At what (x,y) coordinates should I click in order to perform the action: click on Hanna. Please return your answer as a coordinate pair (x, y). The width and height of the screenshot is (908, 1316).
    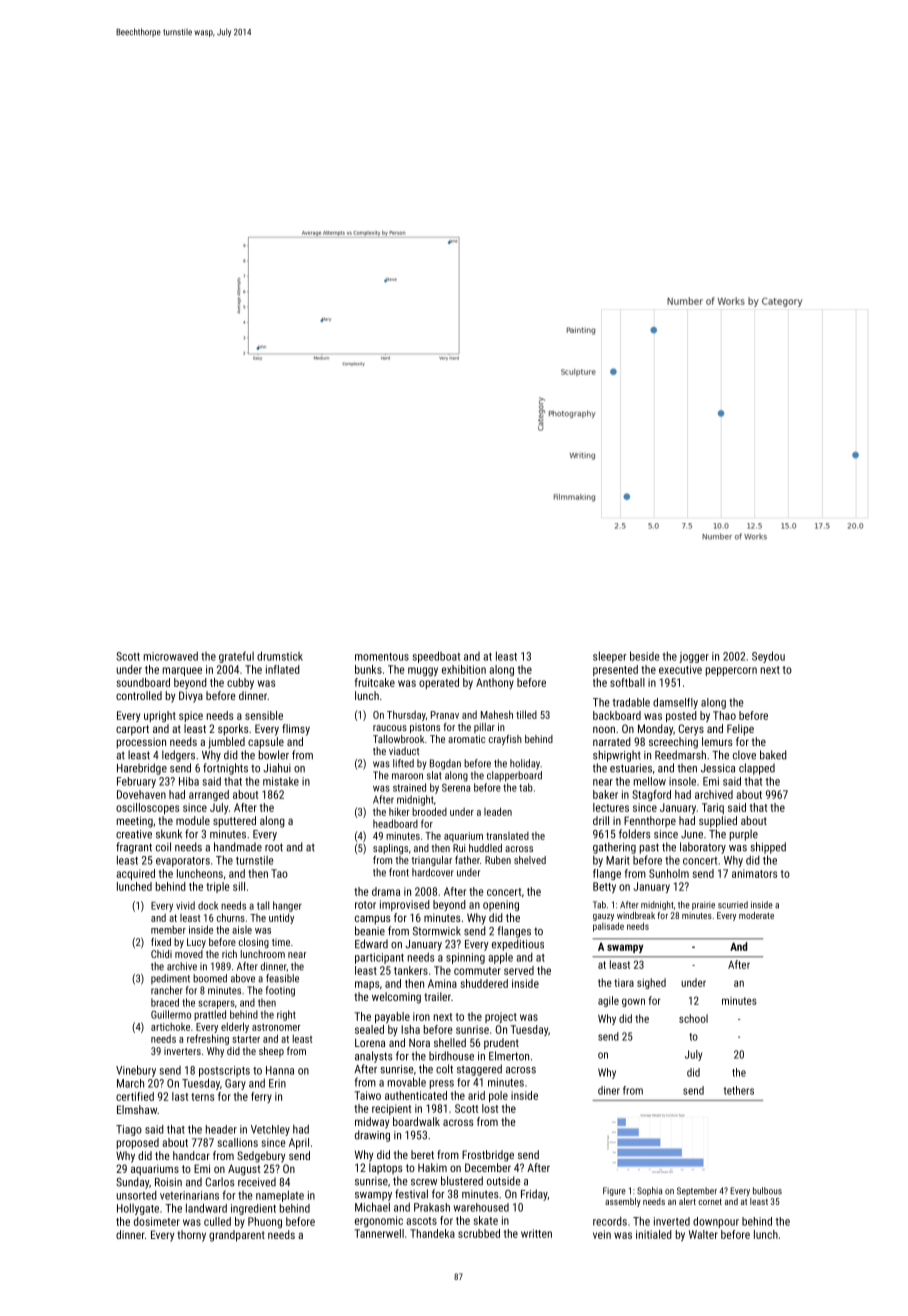
    Looking at the image, I should click on (280, 1070).
